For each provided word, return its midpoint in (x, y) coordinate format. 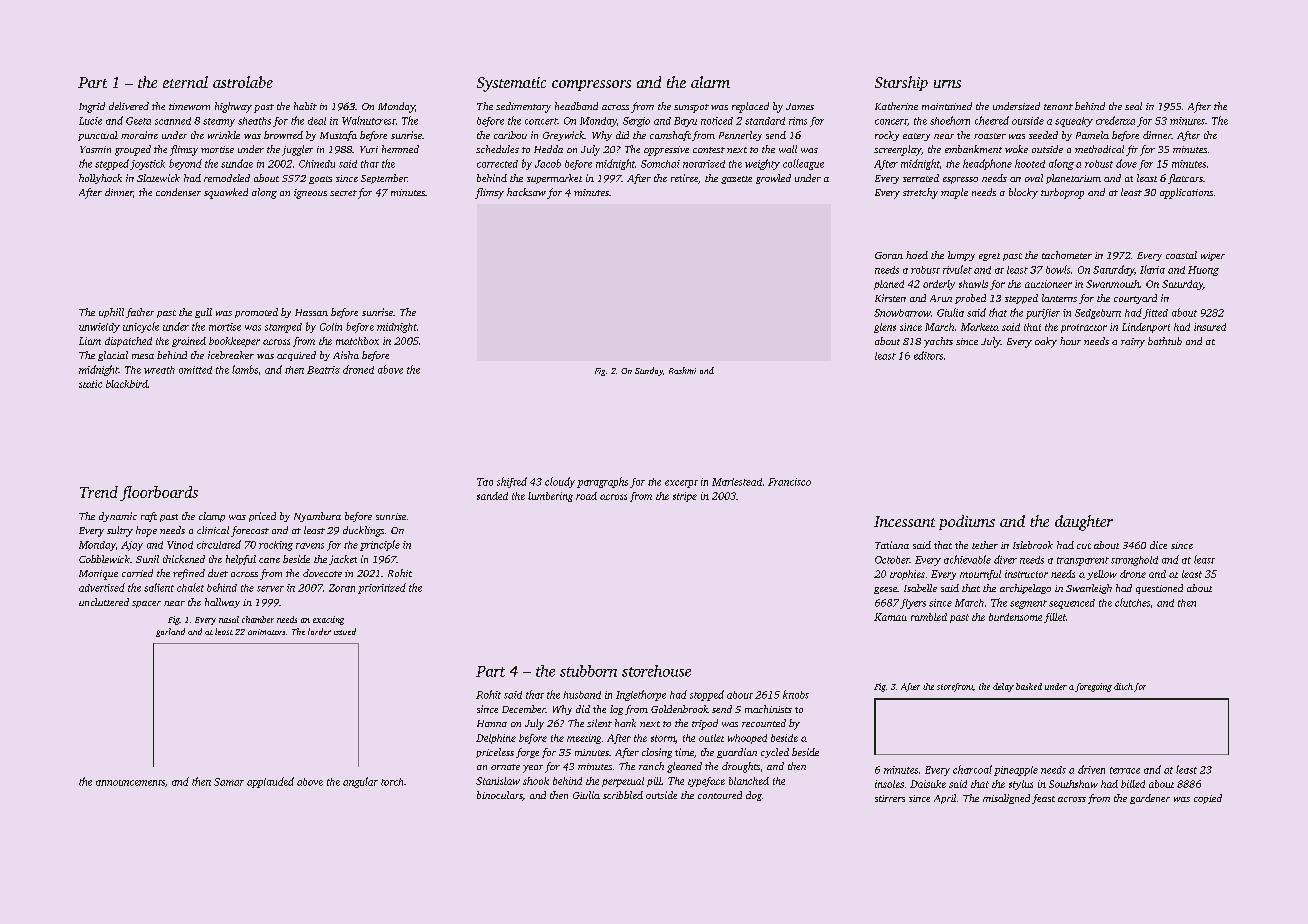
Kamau (890, 617)
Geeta (138, 121)
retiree (684, 178)
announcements (130, 783)
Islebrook (1033, 545)
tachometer (1067, 255)
